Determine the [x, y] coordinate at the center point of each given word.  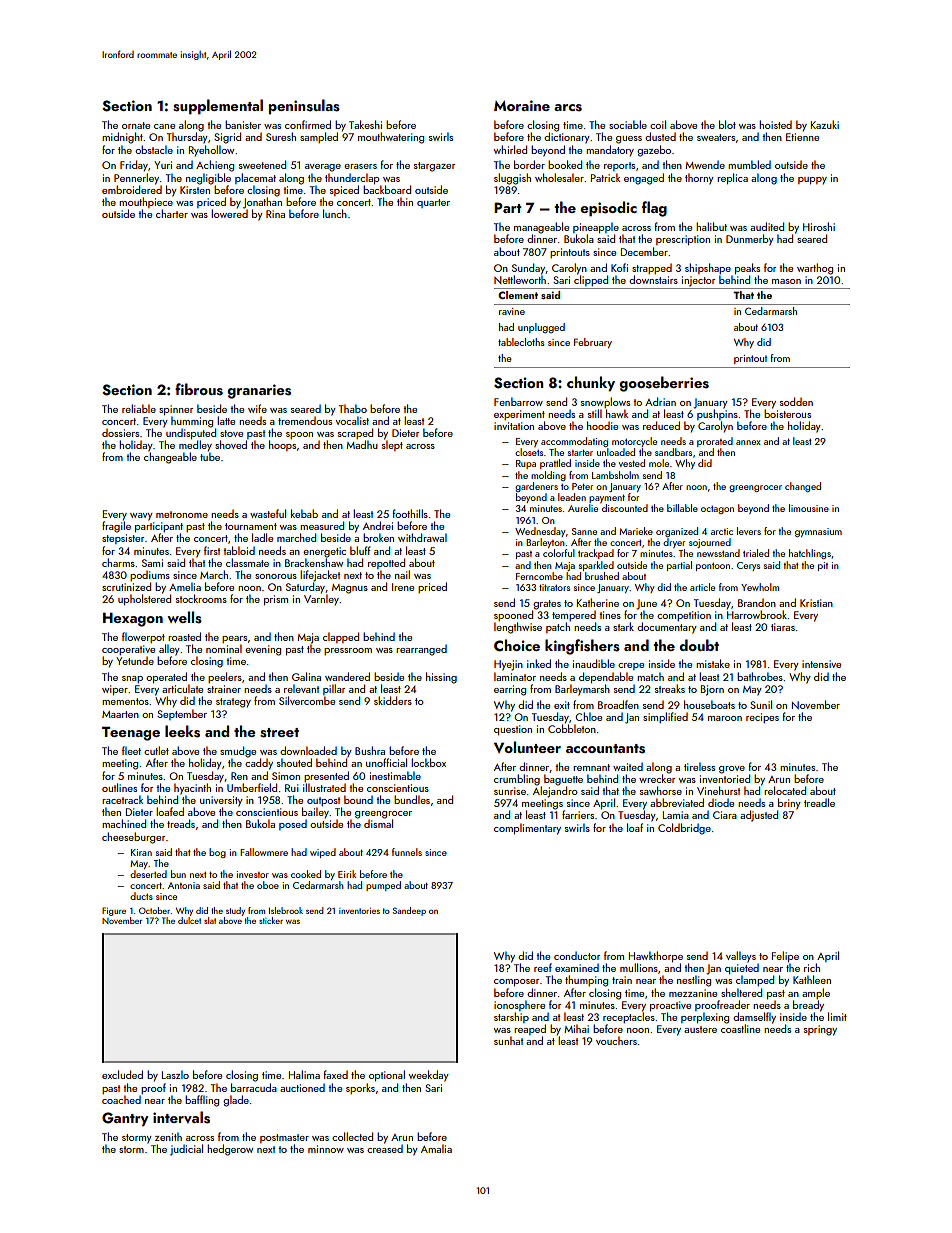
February [593, 343]
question [513, 730]
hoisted [775, 124]
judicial [186, 1150]
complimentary [527, 829]
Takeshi [365, 124]
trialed [756, 553]
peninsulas [304, 106]
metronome [182, 514]
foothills [410, 513]
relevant [301, 688]
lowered [229, 213]
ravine [512, 311]
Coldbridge [684, 829]
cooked [306, 874]
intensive [821, 664]
